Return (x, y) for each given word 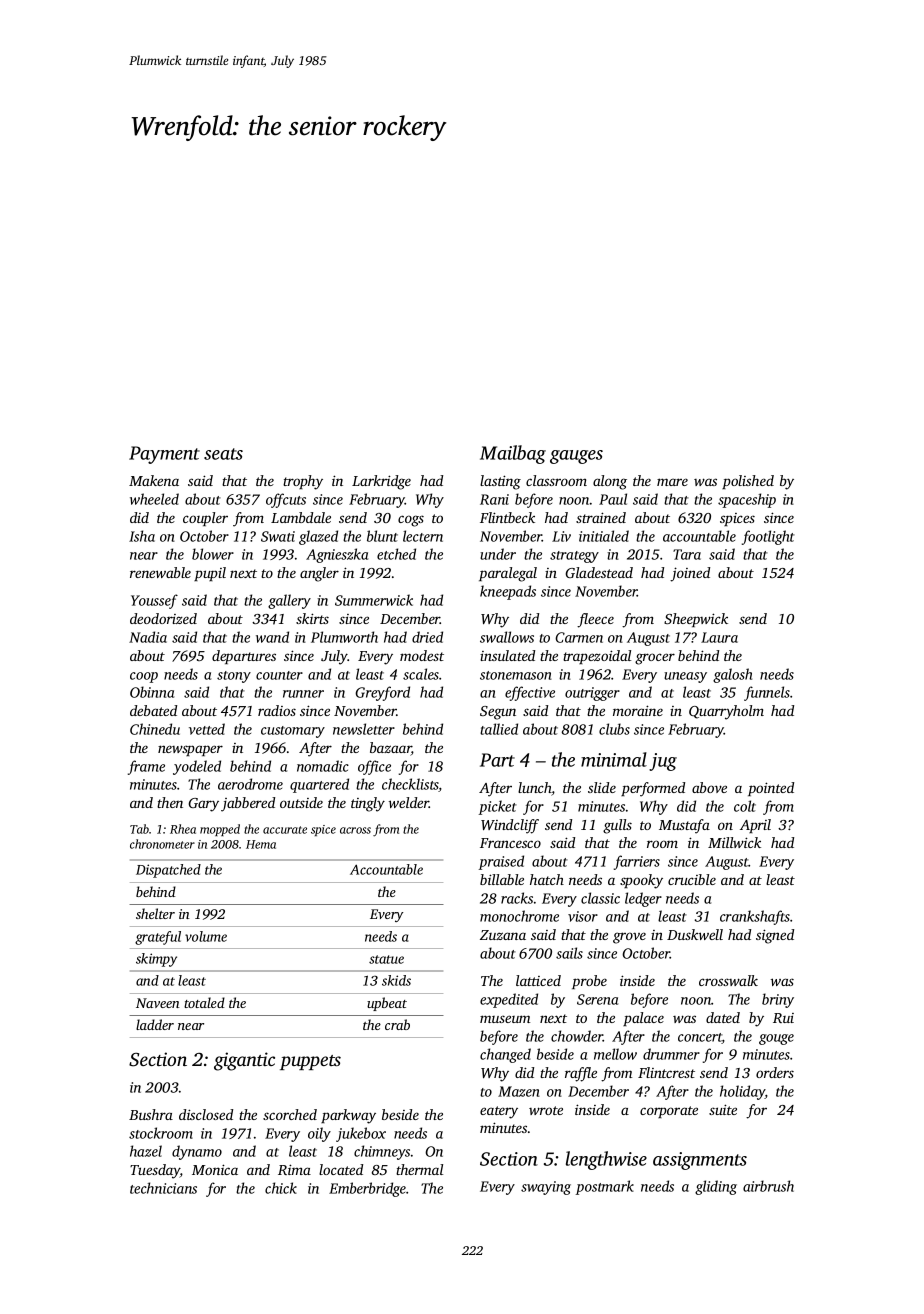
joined (690, 574)
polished (748, 482)
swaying (546, 1188)
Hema (261, 844)
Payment (164, 455)
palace (643, 1019)
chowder (577, 1036)
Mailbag (513, 454)
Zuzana (503, 935)
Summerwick (374, 600)
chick (281, 1188)
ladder (155, 1024)
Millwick (734, 842)
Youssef (154, 601)
